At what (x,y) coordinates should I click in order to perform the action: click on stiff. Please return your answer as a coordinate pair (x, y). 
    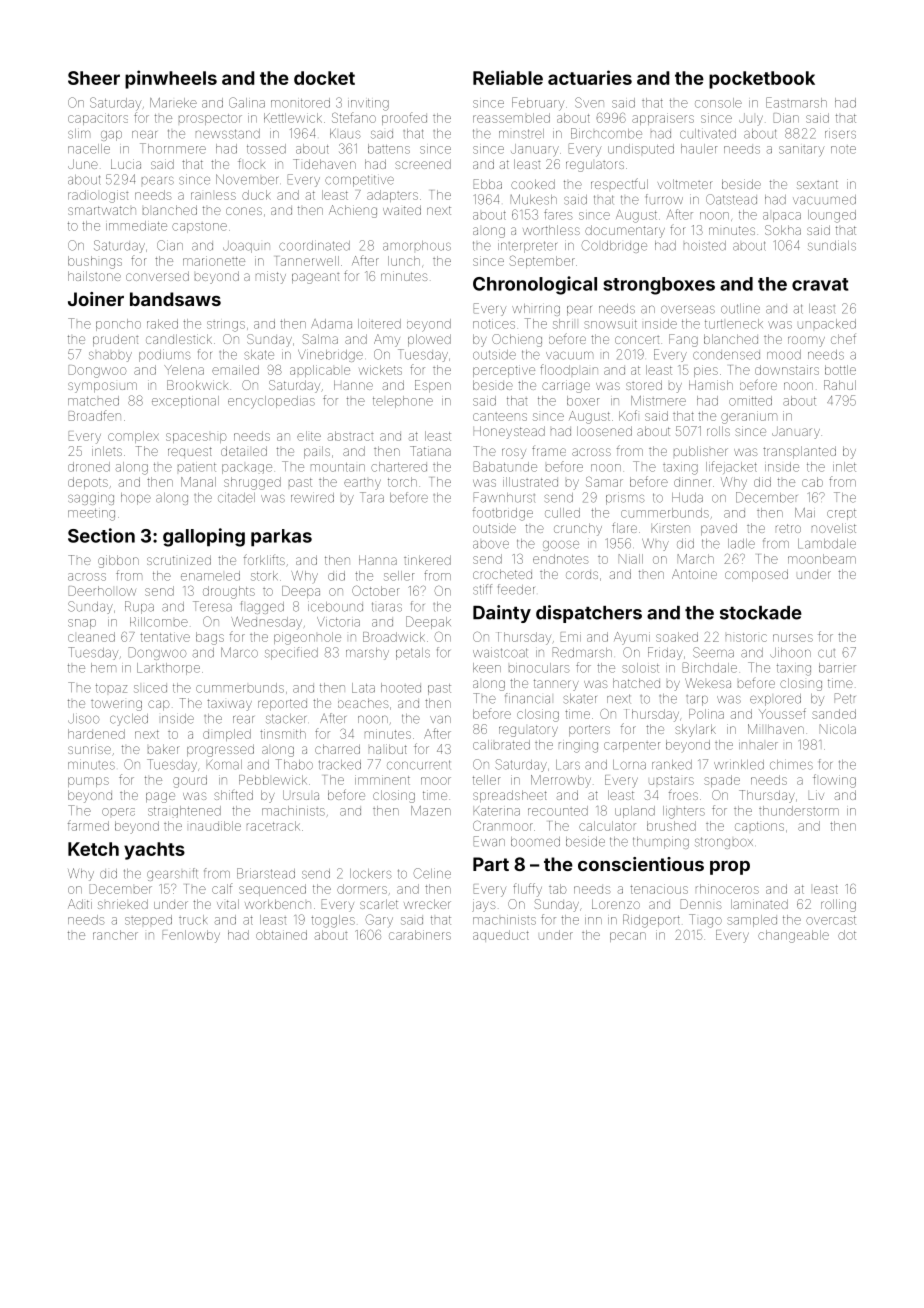
    Looking at the image, I should click on (482, 589).
